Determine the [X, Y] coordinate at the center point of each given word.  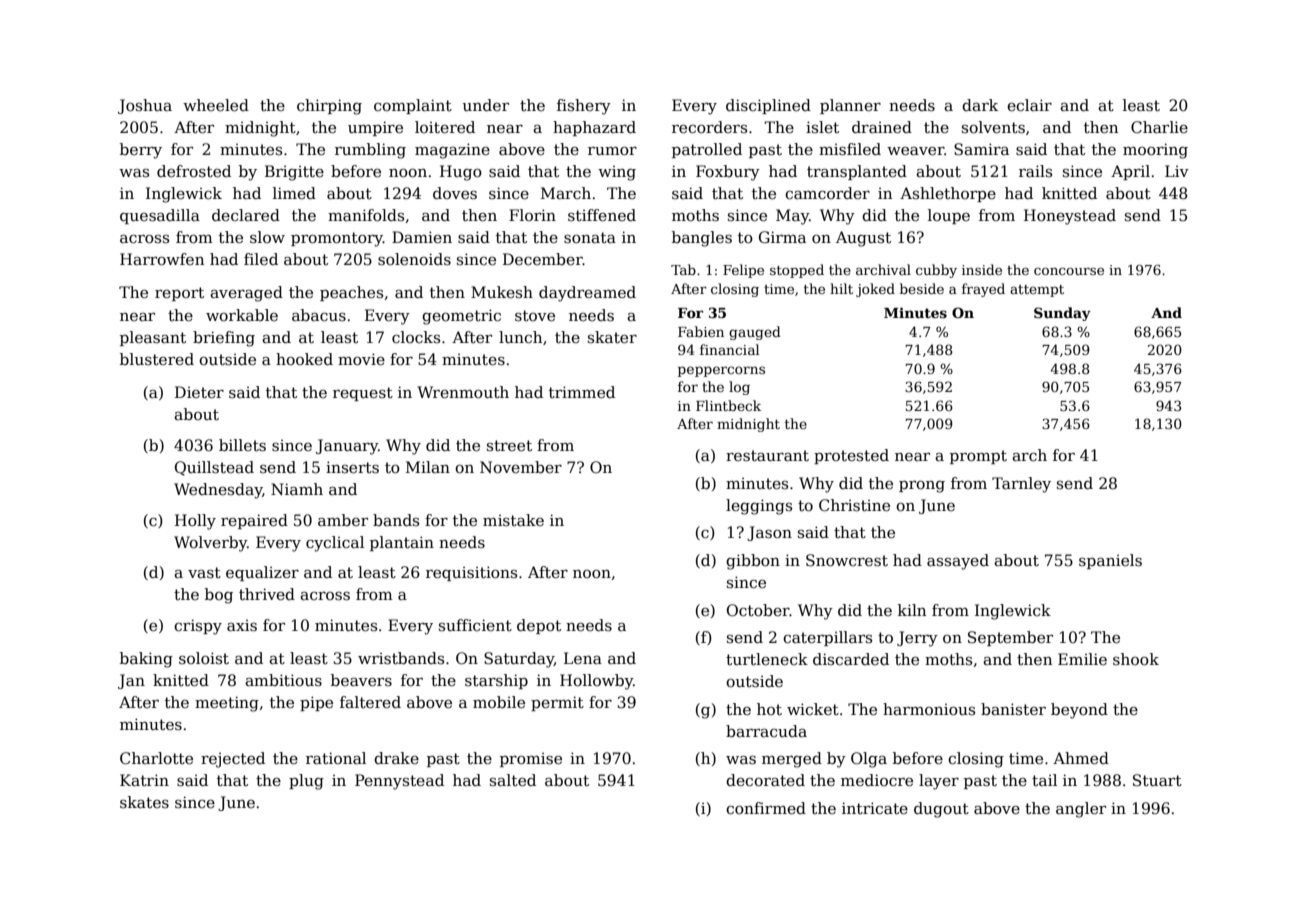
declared [246, 215]
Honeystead [1070, 217]
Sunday [1062, 314]
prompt [978, 457]
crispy [198, 627]
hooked [304, 359]
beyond [1079, 711]
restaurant [767, 456]
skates [144, 802]
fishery [584, 107]
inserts [352, 467]
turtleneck [767, 659]
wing [617, 173]
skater [612, 337]
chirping [329, 107]
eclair [1029, 105]
